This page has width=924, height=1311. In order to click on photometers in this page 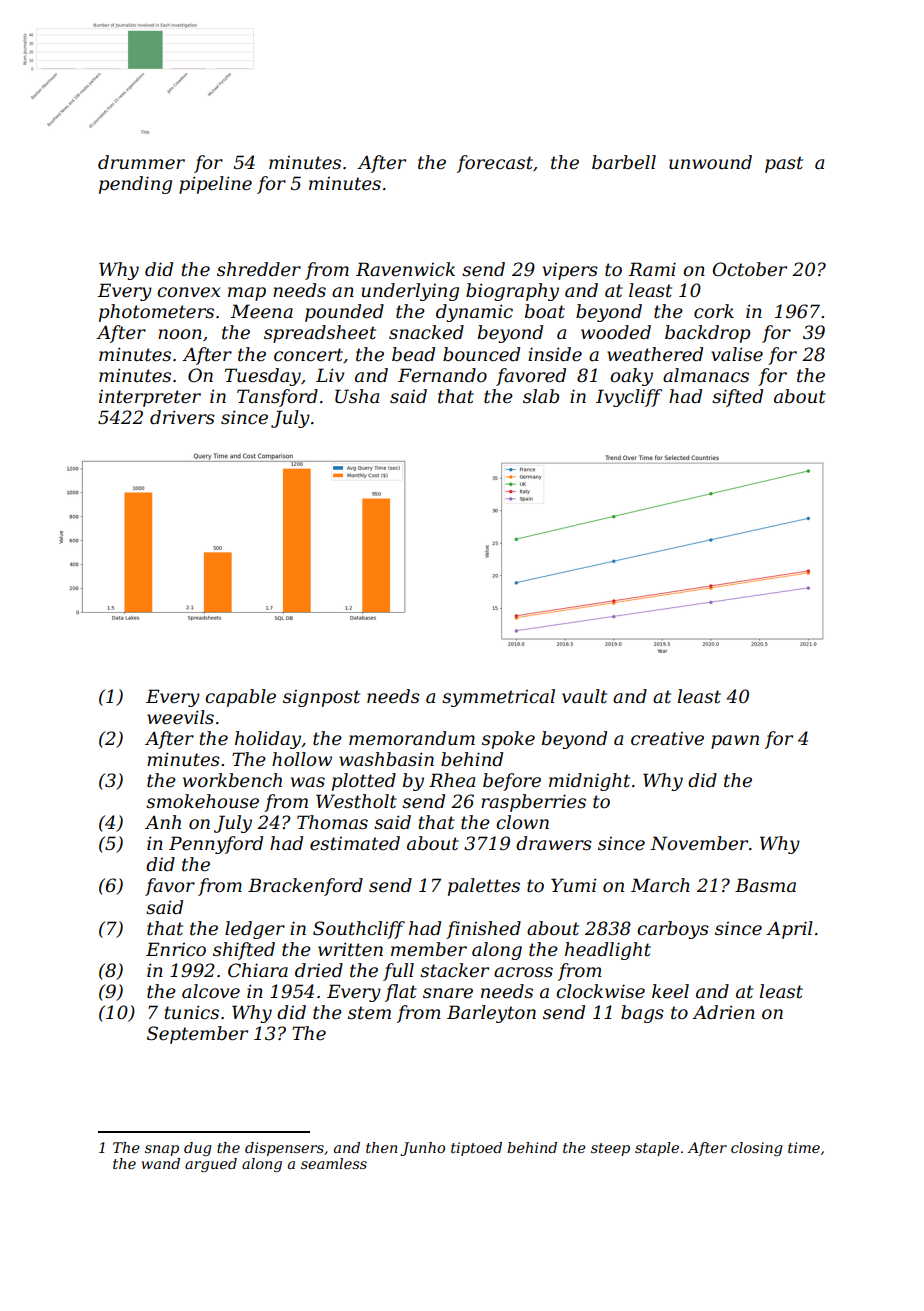, I will do `click(156, 313)`.
